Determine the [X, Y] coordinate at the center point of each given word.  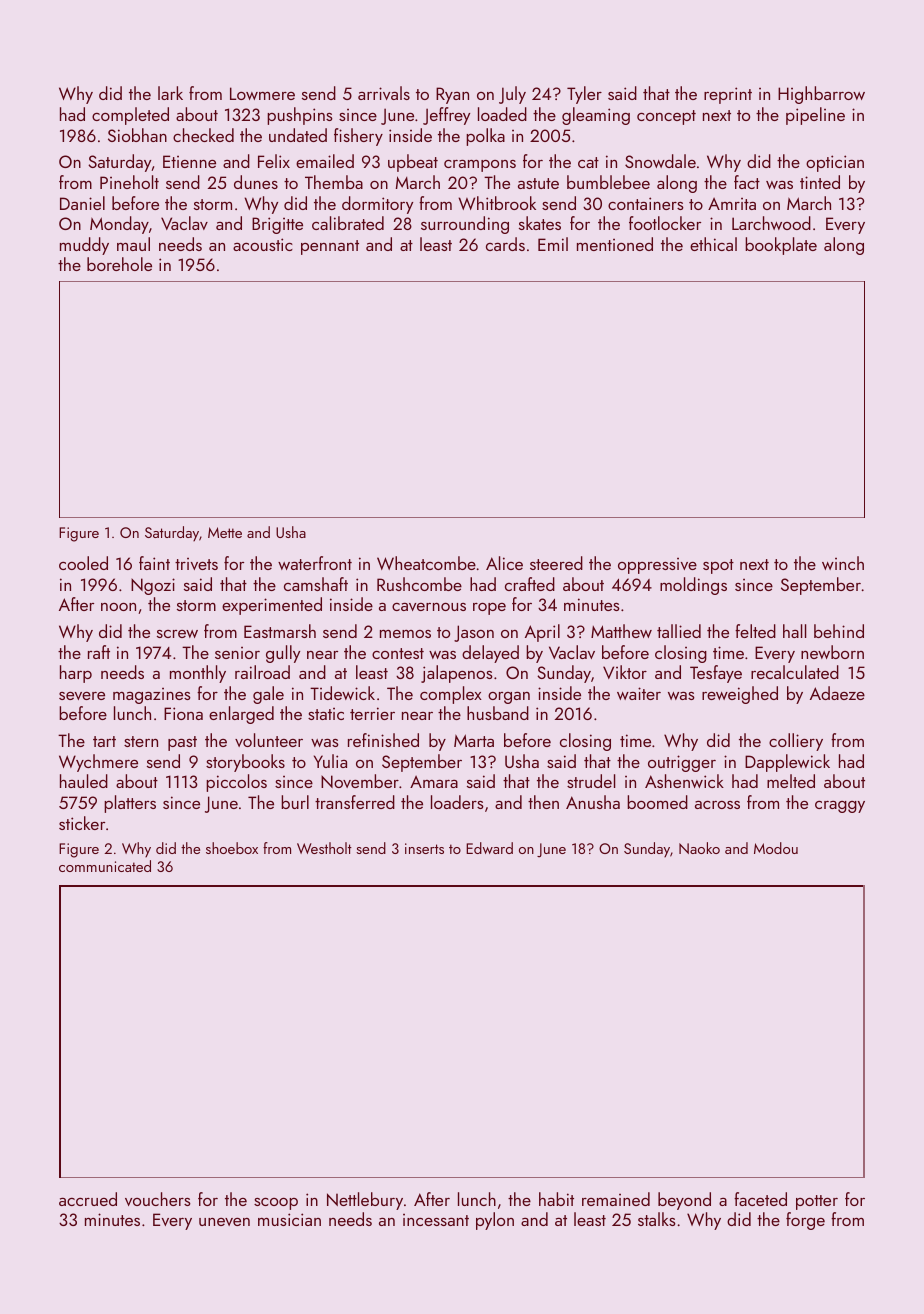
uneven [224, 1222]
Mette [225, 532]
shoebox [232, 848]
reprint [728, 95]
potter [817, 1202]
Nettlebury [365, 1201]
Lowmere [262, 93]
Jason [474, 633]
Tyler [584, 95]
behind [839, 631]
